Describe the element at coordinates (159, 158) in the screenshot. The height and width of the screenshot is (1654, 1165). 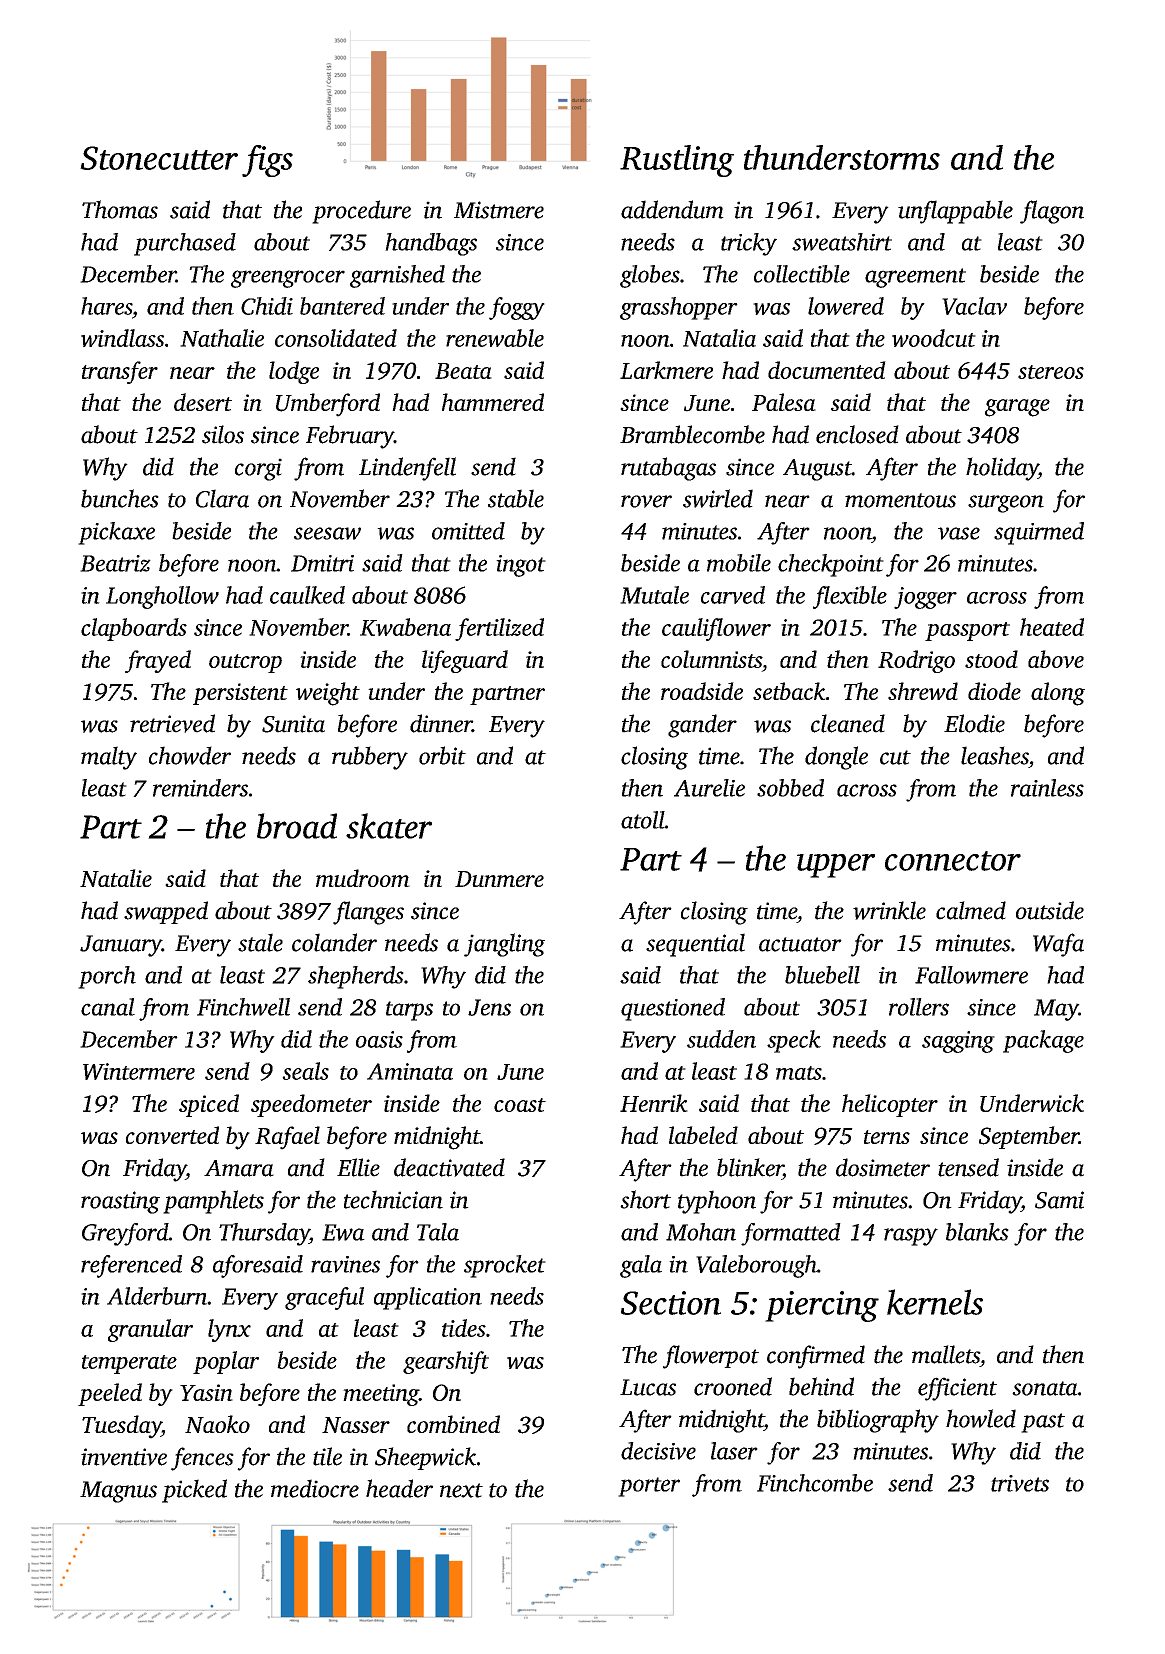
I see `Stonecutter` at that location.
